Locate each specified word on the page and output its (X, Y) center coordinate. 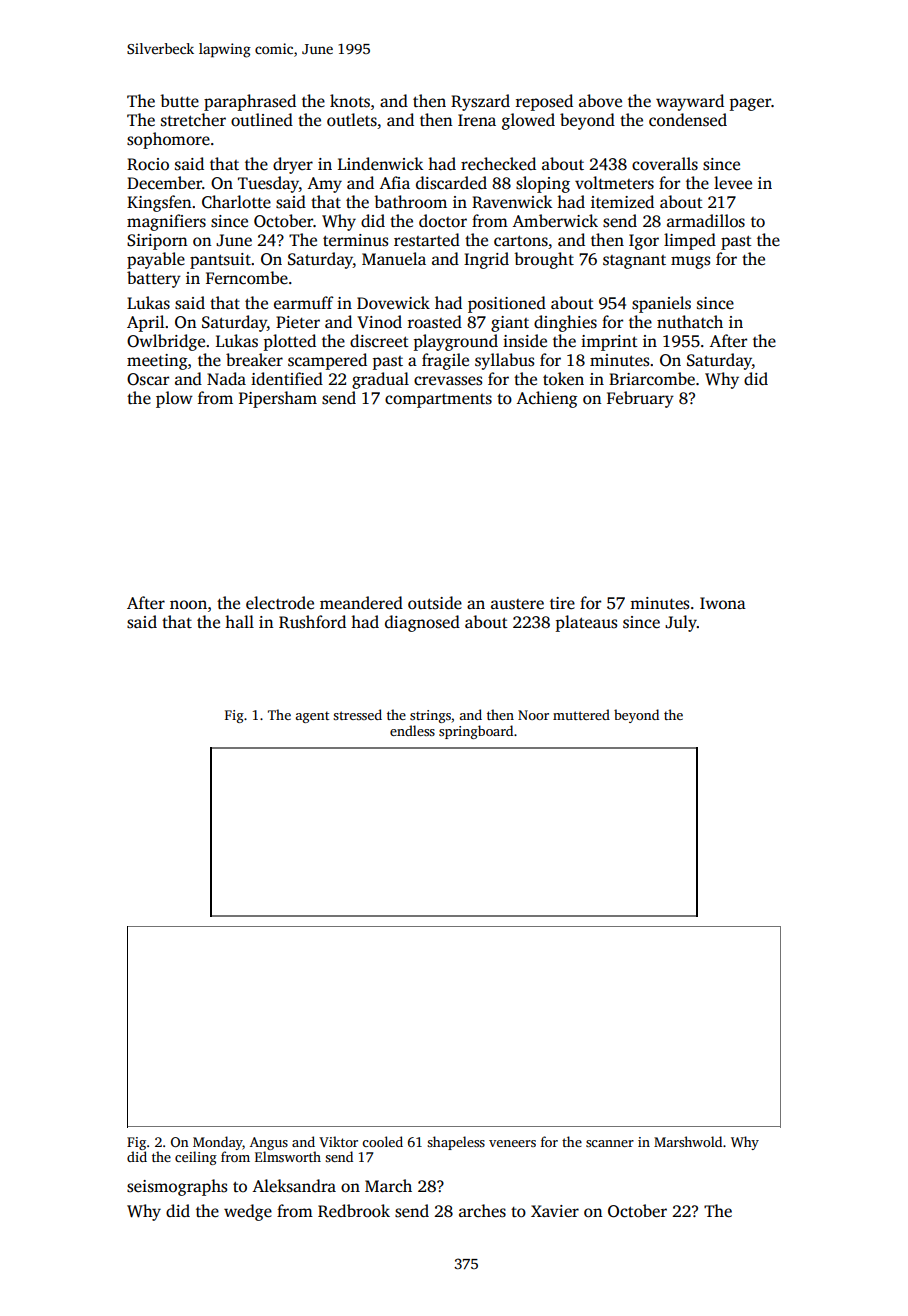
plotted (290, 342)
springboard (476, 732)
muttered (581, 714)
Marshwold (688, 1141)
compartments (438, 401)
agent (313, 717)
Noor (533, 715)
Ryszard (480, 102)
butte (179, 101)
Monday (217, 1143)
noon (188, 604)
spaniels (661, 304)
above (600, 100)
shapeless (456, 1143)
